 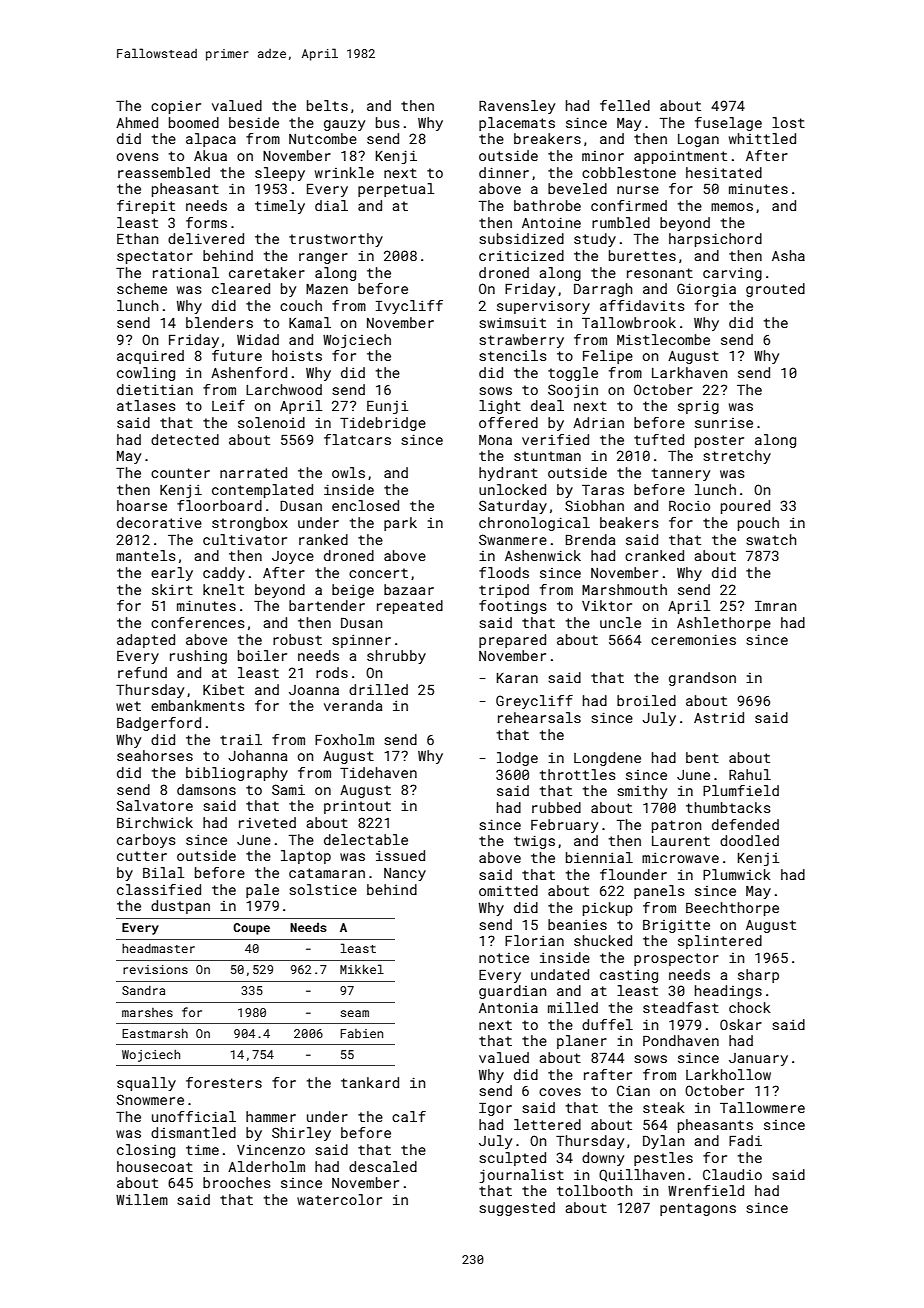 I want to click on dustpan, so click(x=180, y=907).
